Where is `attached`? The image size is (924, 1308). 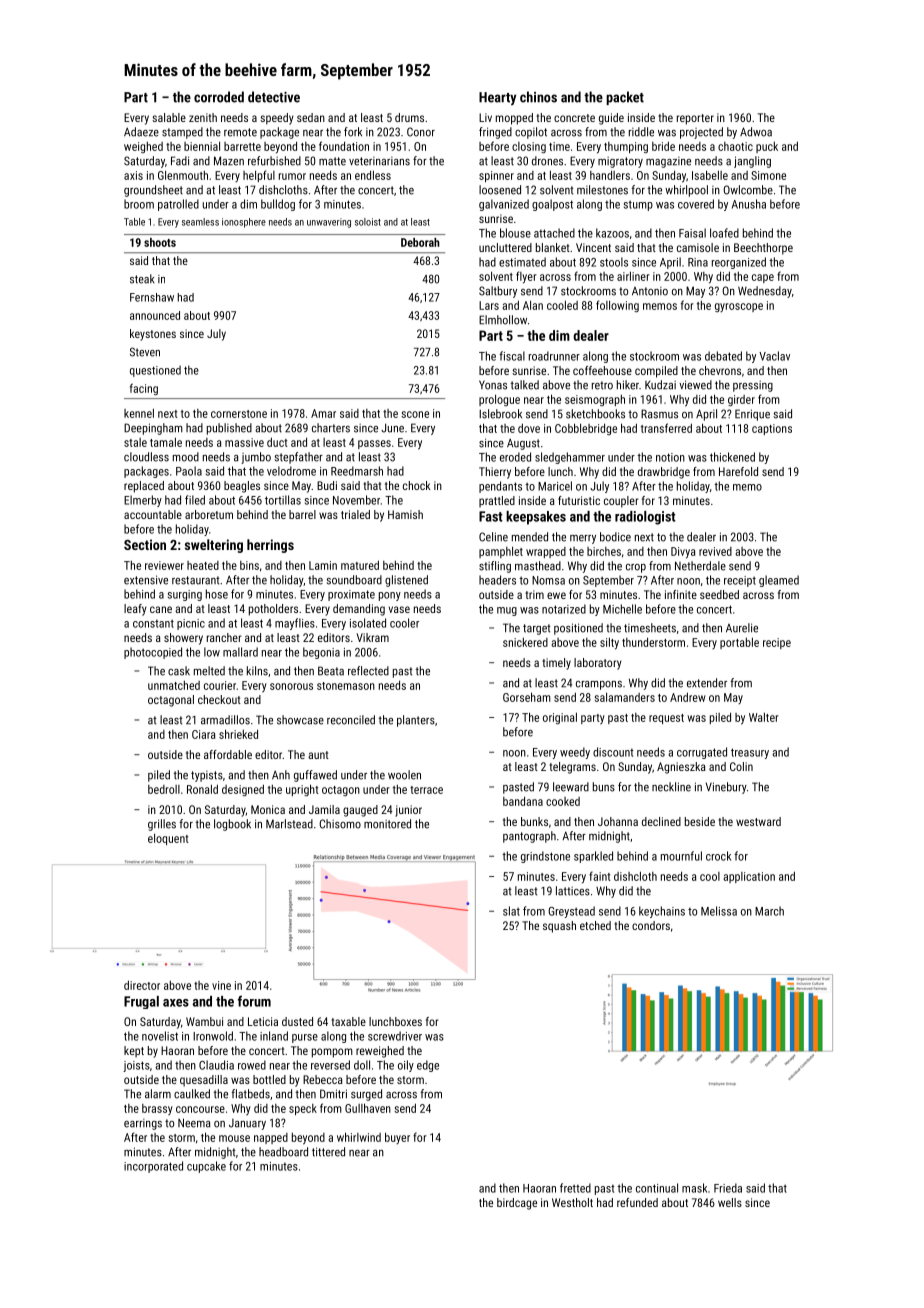 attached is located at coordinates (554, 233).
